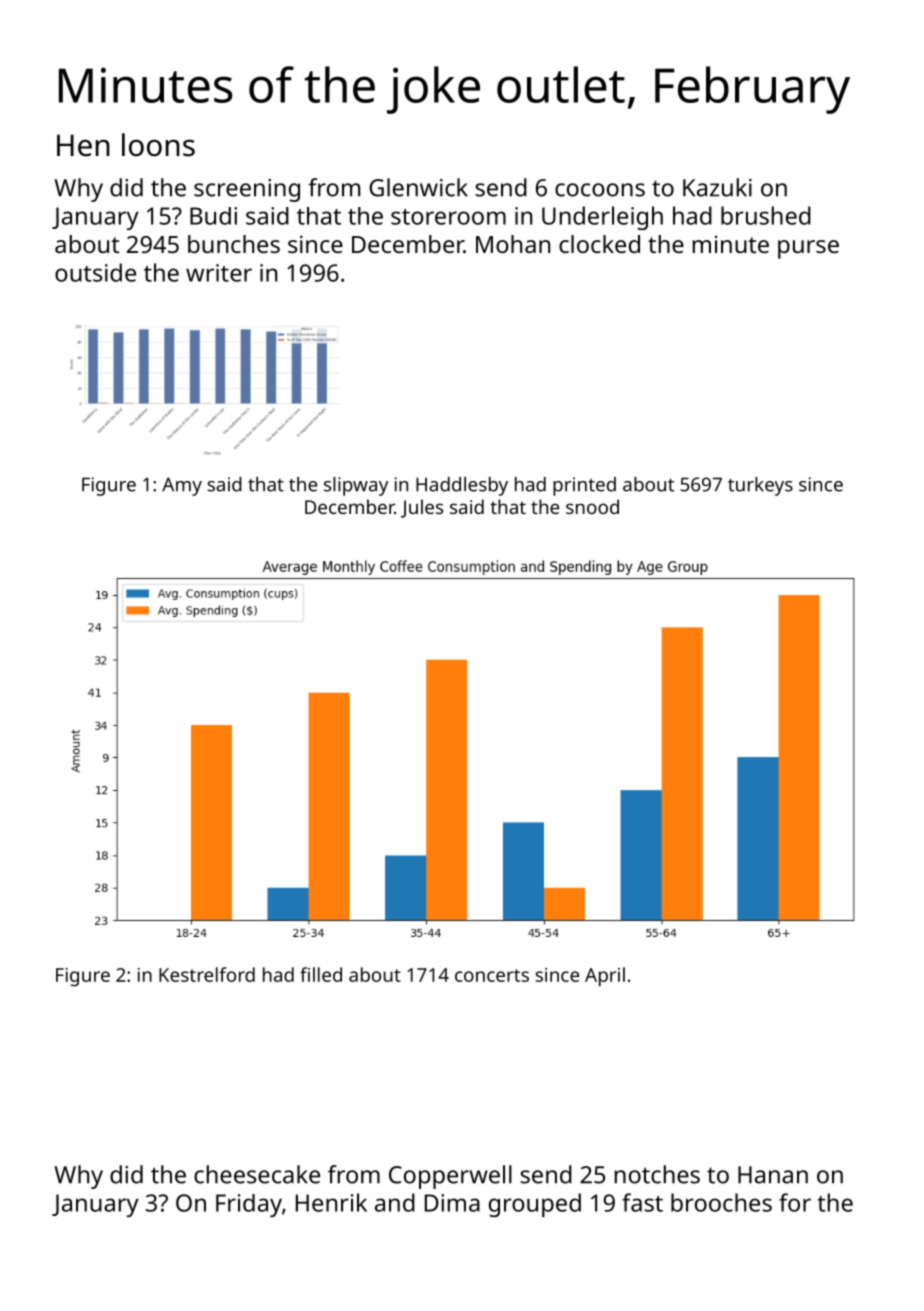  I want to click on Amy, so click(182, 486).
